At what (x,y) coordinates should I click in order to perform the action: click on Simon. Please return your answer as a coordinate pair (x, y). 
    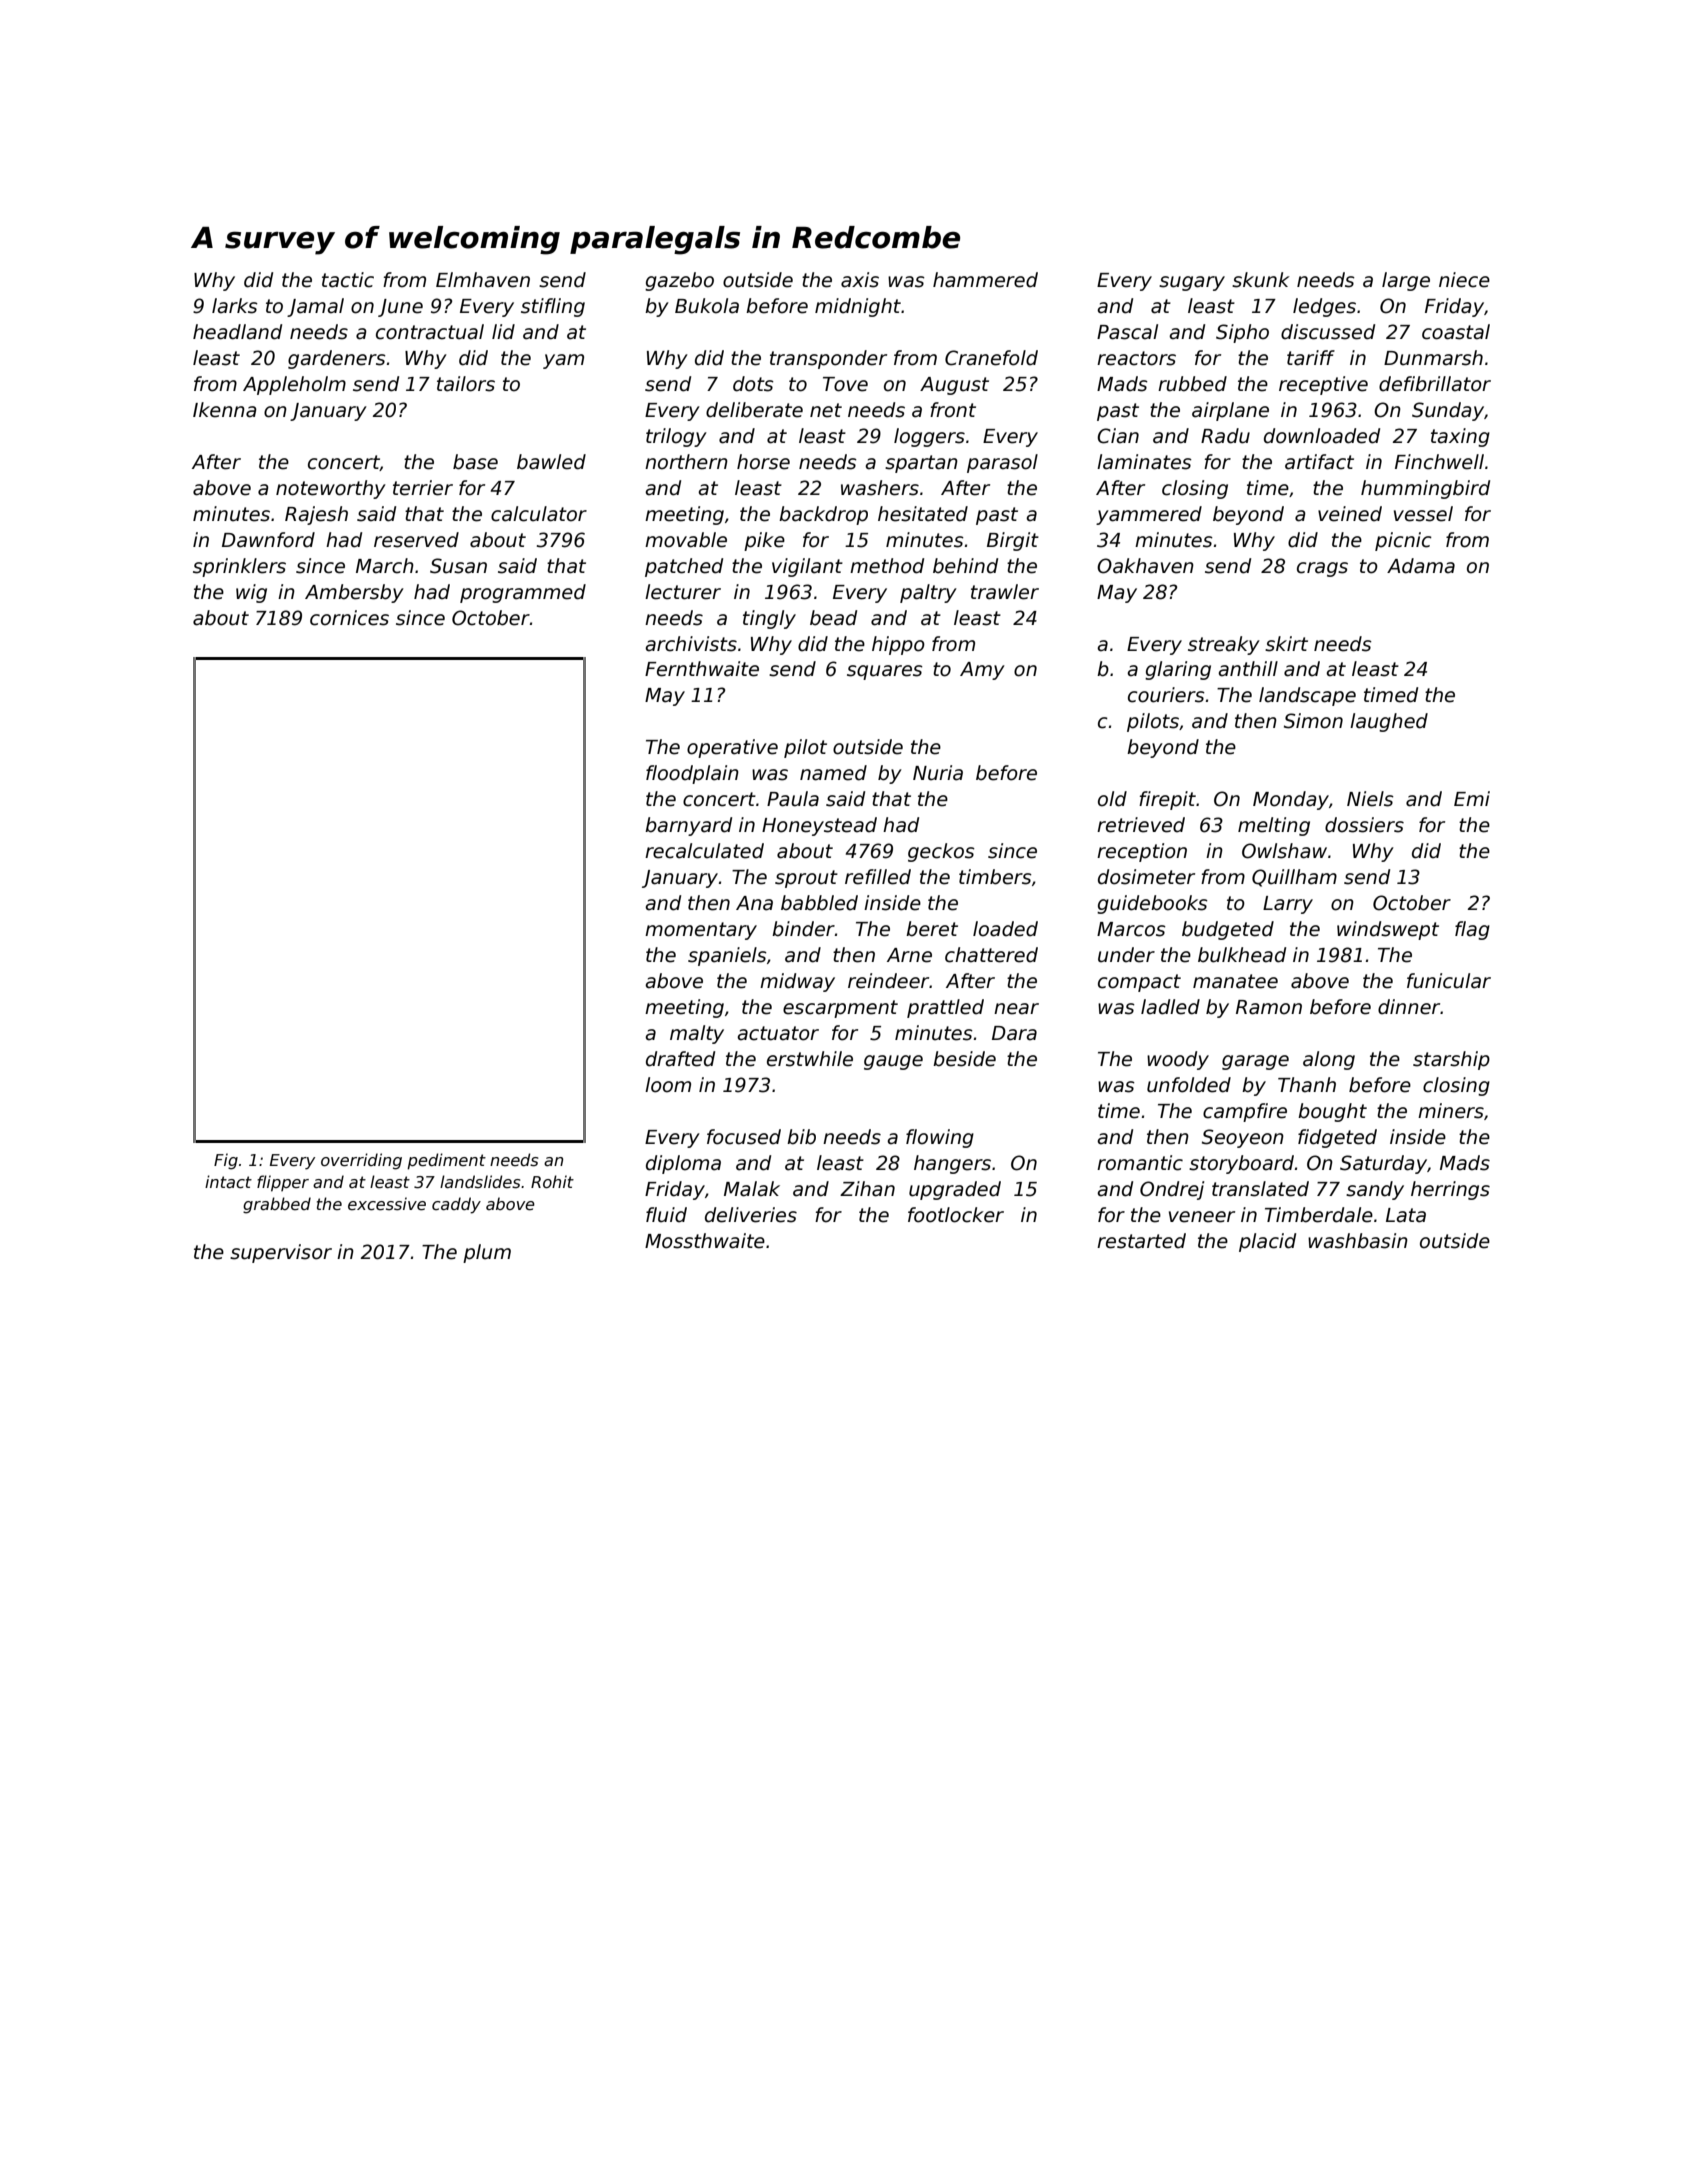
    Looking at the image, I should click on (1313, 721).
